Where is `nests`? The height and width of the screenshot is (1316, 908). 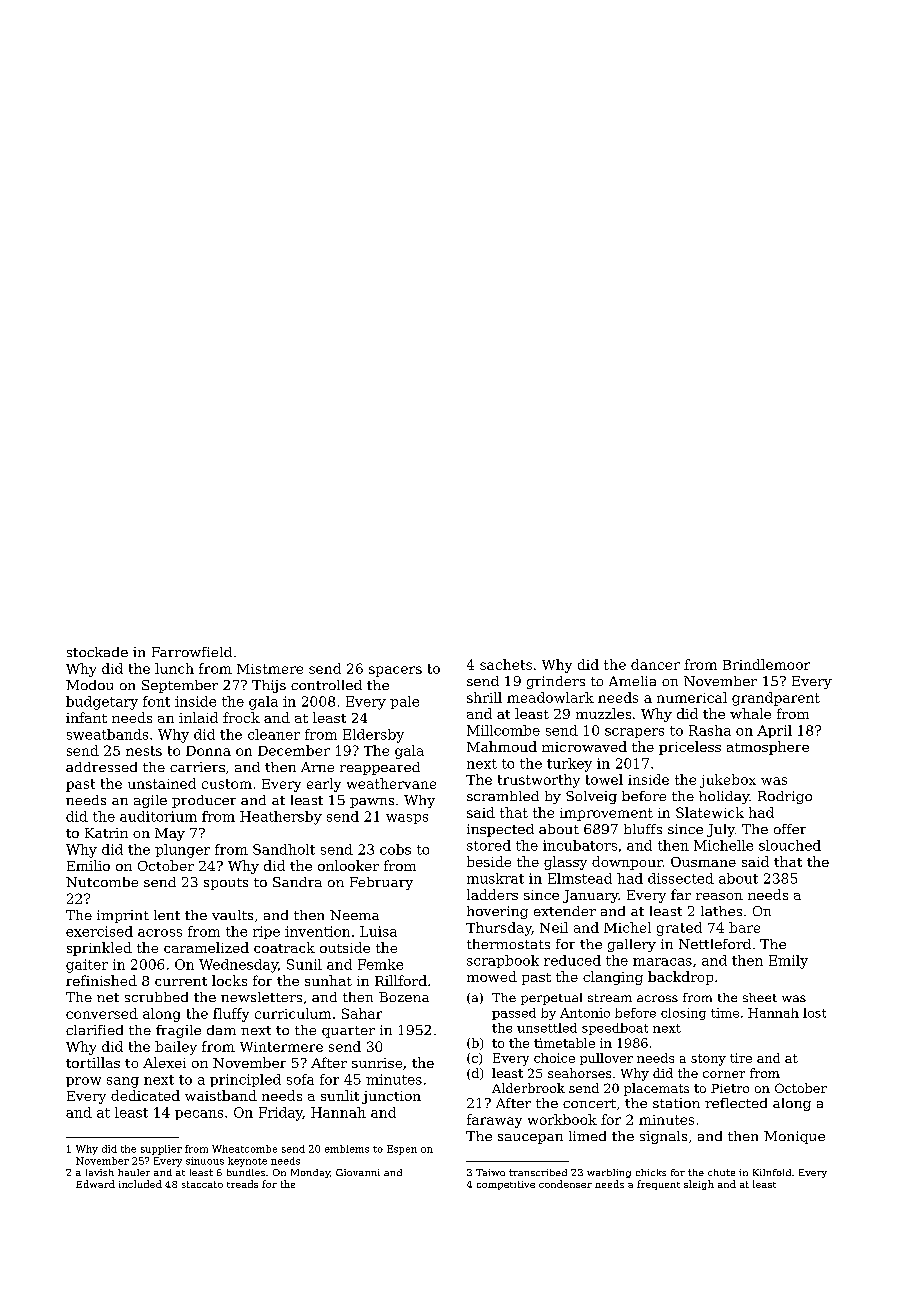
nests is located at coordinates (144, 751).
